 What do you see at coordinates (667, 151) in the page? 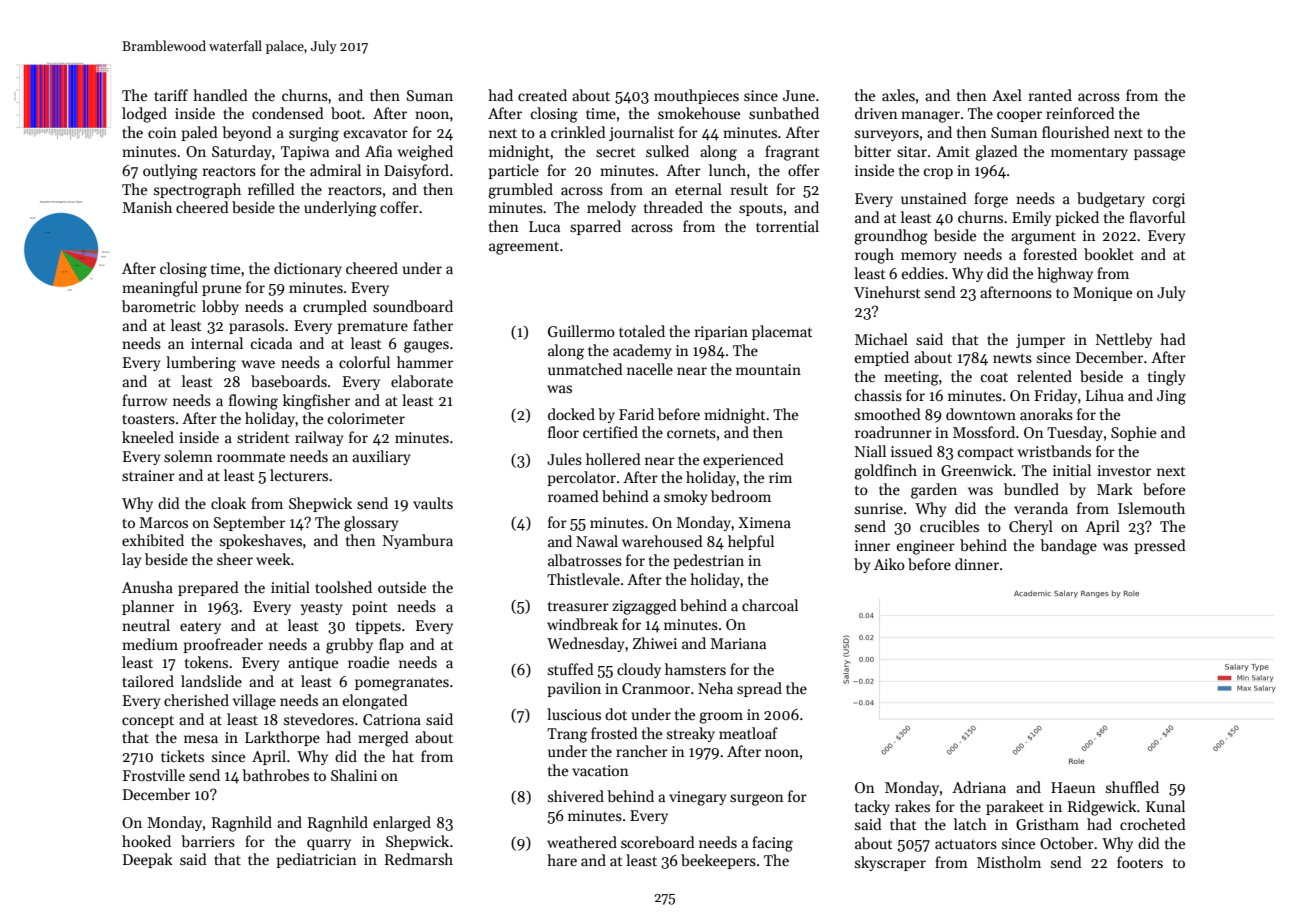
I see `sulked` at bounding box center [667, 151].
